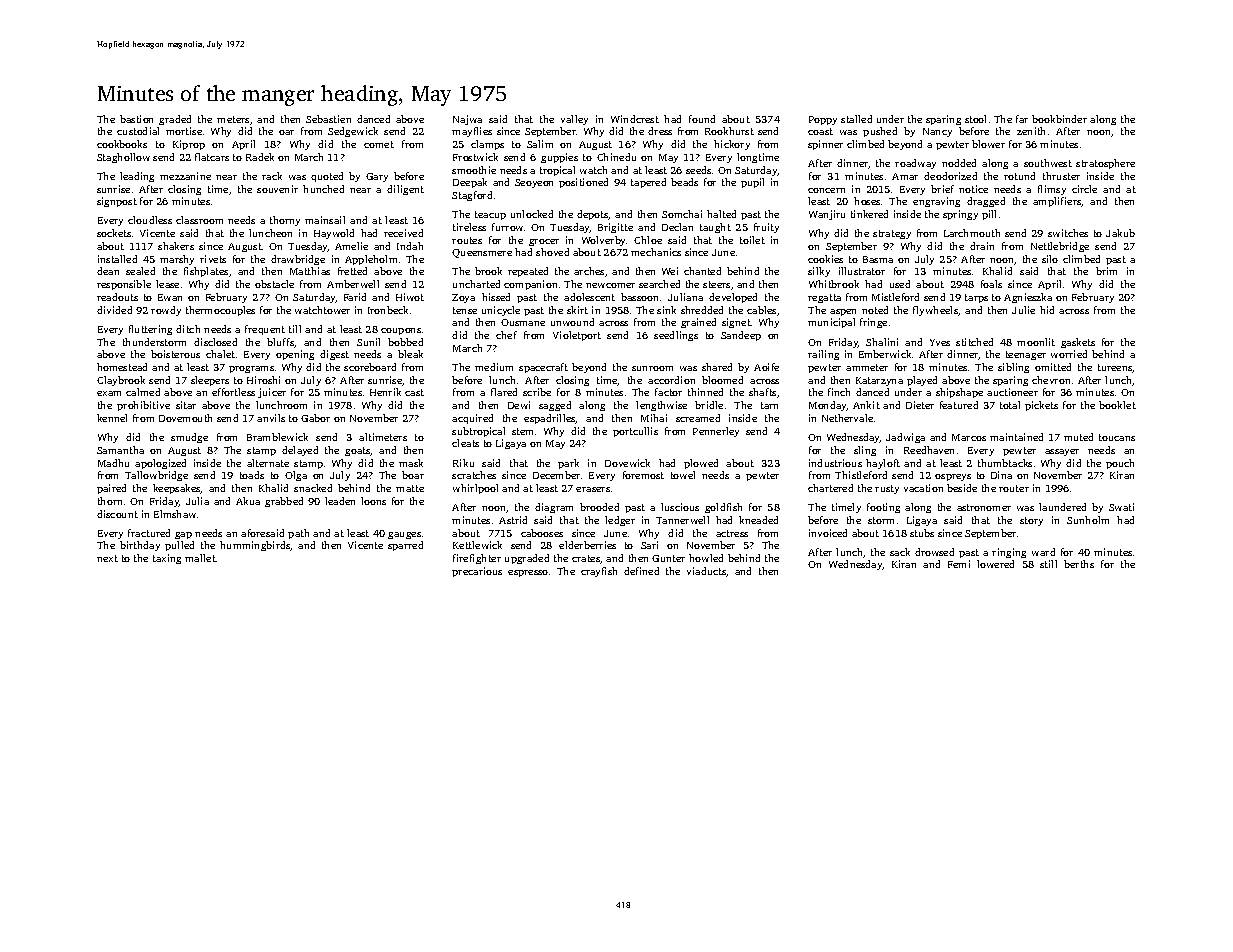 The image size is (1233, 952). Describe the element at coordinates (149, 533) in the screenshot. I see `fractured` at that location.
